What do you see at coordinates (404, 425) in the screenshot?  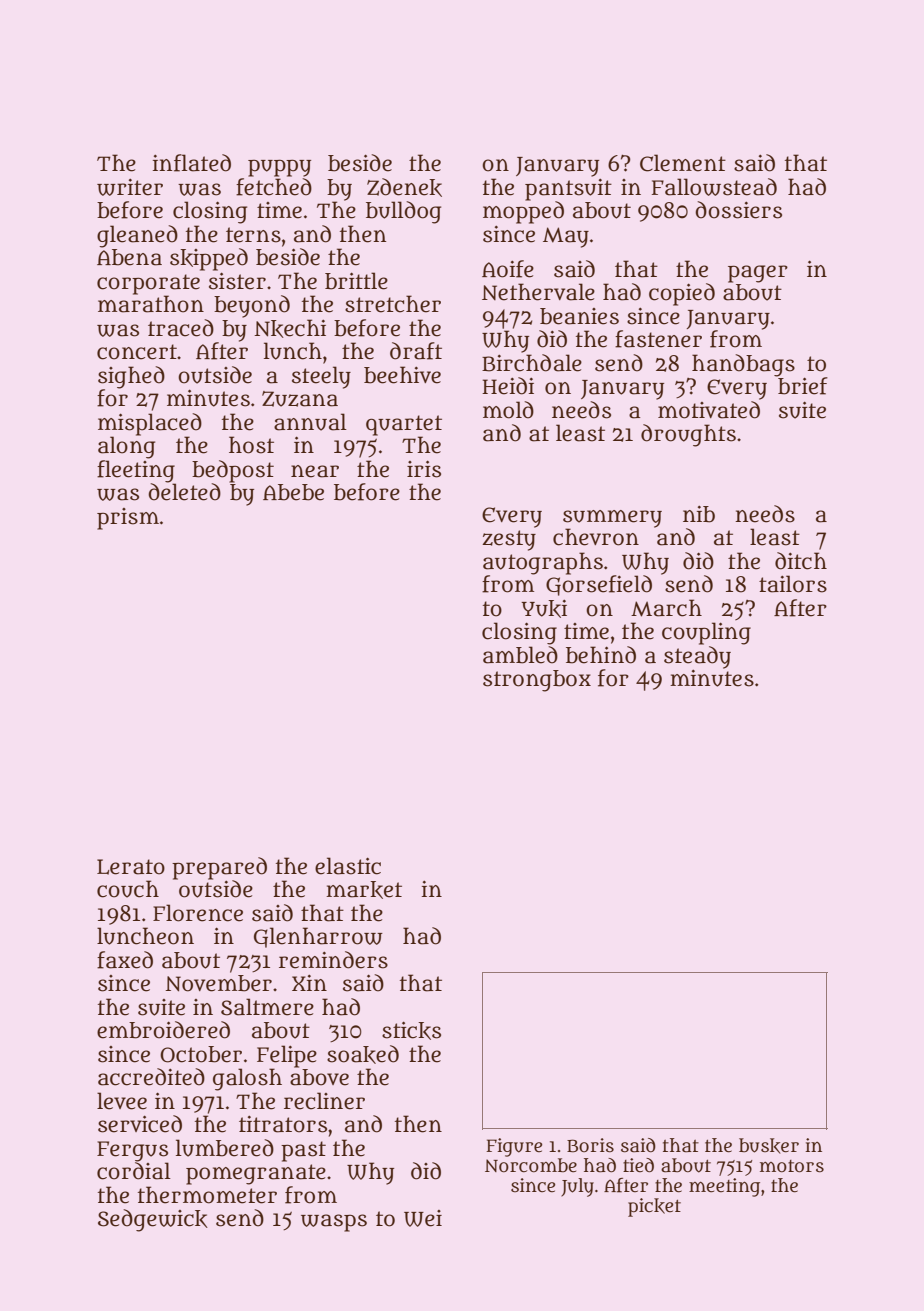 I see `quartet` at bounding box center [404, 425].
